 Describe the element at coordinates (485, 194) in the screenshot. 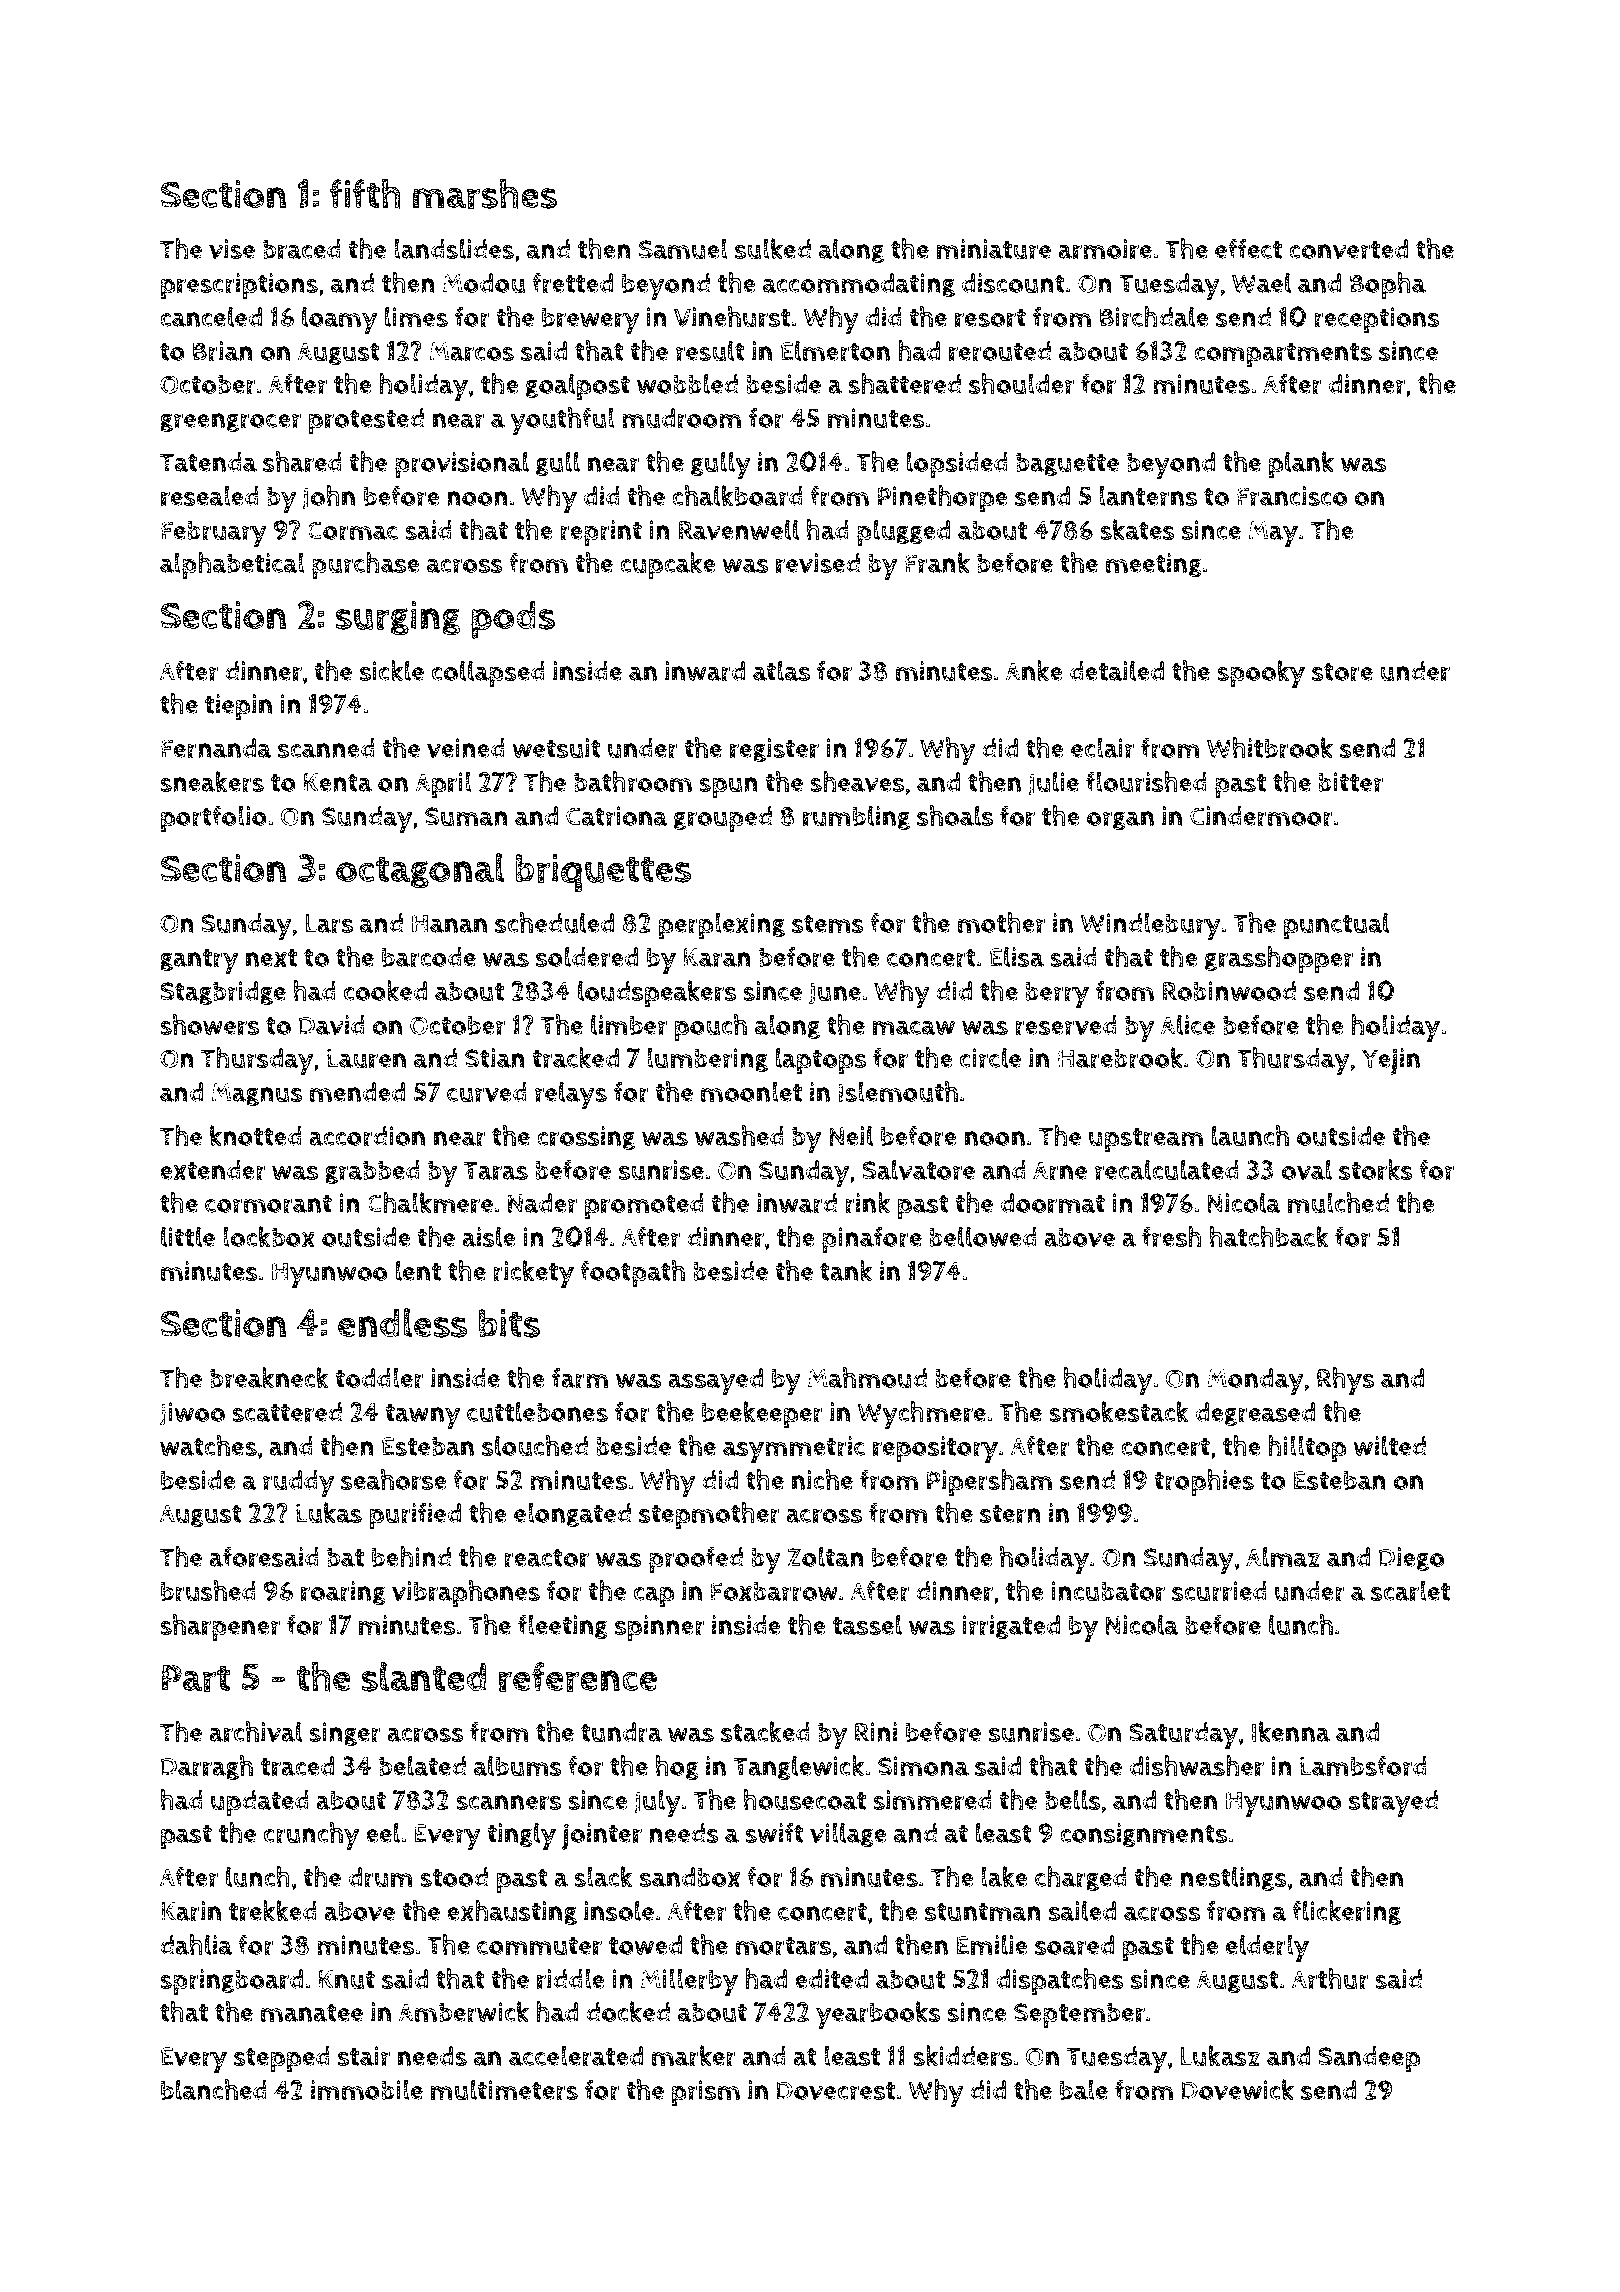

I see `marshes` at that location.
